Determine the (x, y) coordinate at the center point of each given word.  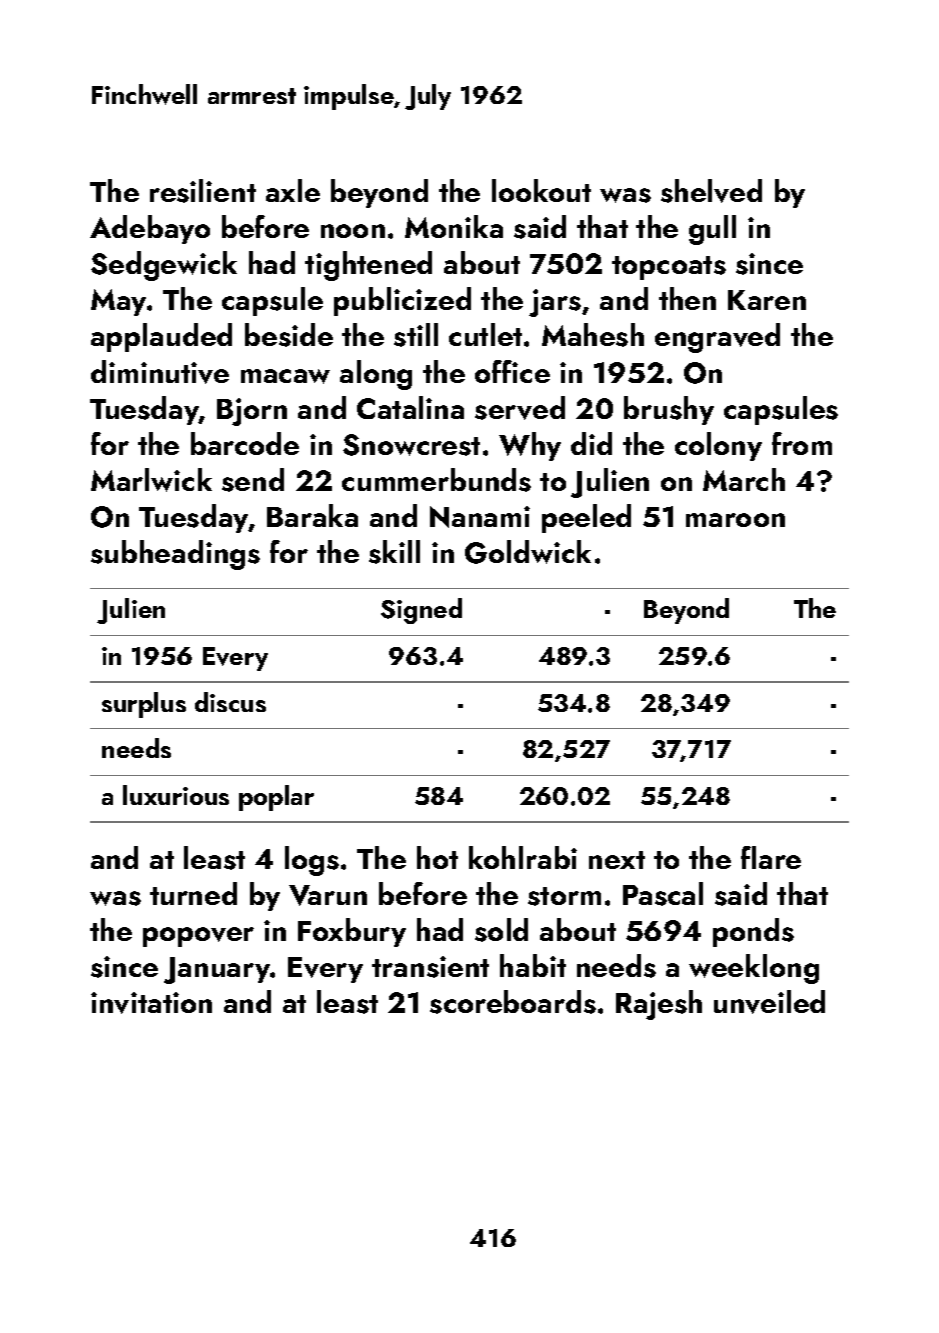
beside (289, 335)
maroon (735, 520)
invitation (151, 1003)
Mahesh (593, 335)
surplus (144, 705)
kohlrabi (523, 857)
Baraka (312, 515)
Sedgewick (164, 266)
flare (771, 857)
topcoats (669, 268)
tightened (368, 266)
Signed (421, 611)
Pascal (663, 894)
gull (712, 230)
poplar (276, 798)
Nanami (480, 517)
